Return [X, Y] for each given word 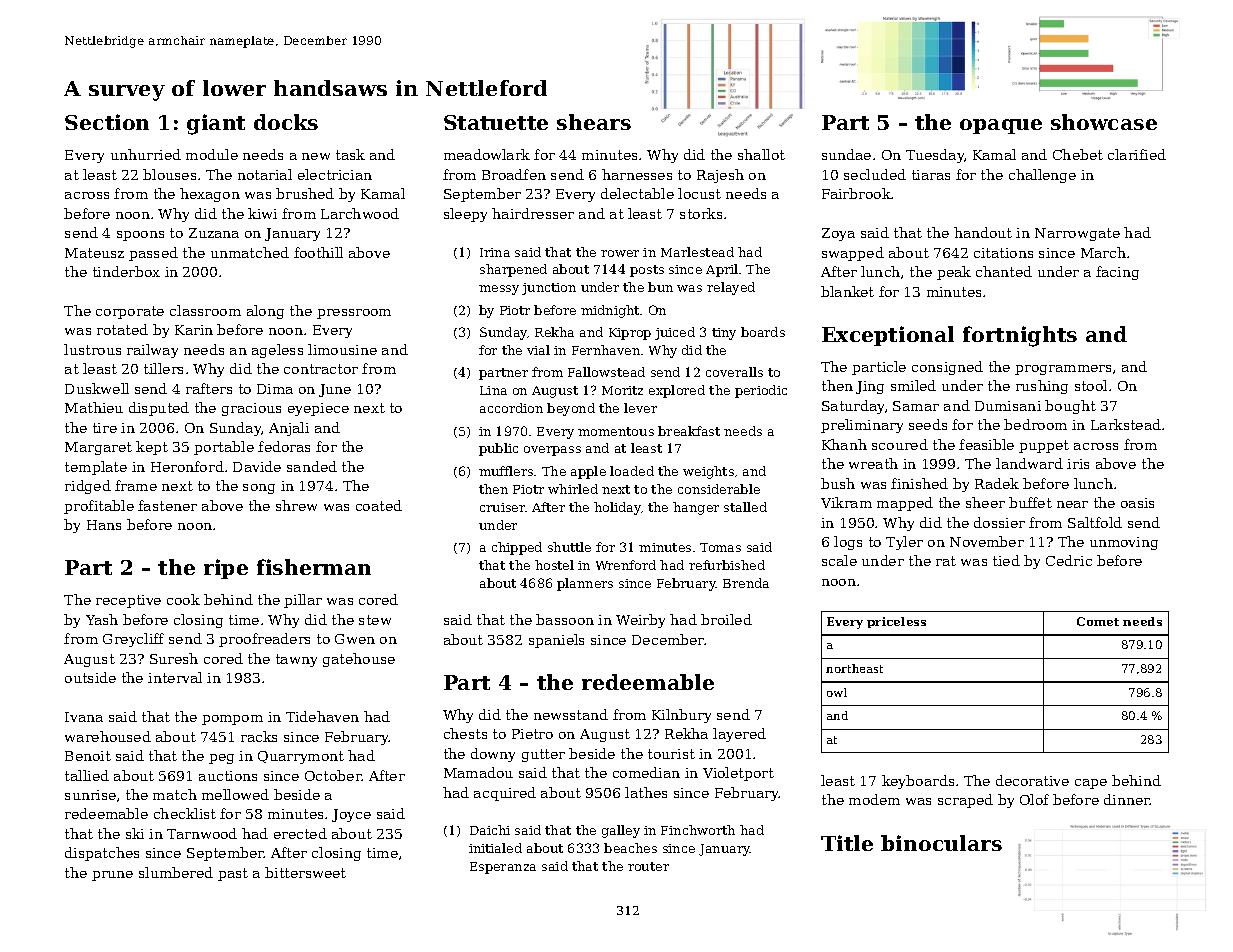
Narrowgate [1077, 234]
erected [300, 833]
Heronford [187, 466]
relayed [731, 288]
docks [286, 122]
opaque [1001, 126]
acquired [505, 794]
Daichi [490, 830]
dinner [1127, 799]
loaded [632, 471]
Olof [1034, 799]
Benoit [88, 756]
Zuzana [214, 233]
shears [594, 122]
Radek [997, 483]
